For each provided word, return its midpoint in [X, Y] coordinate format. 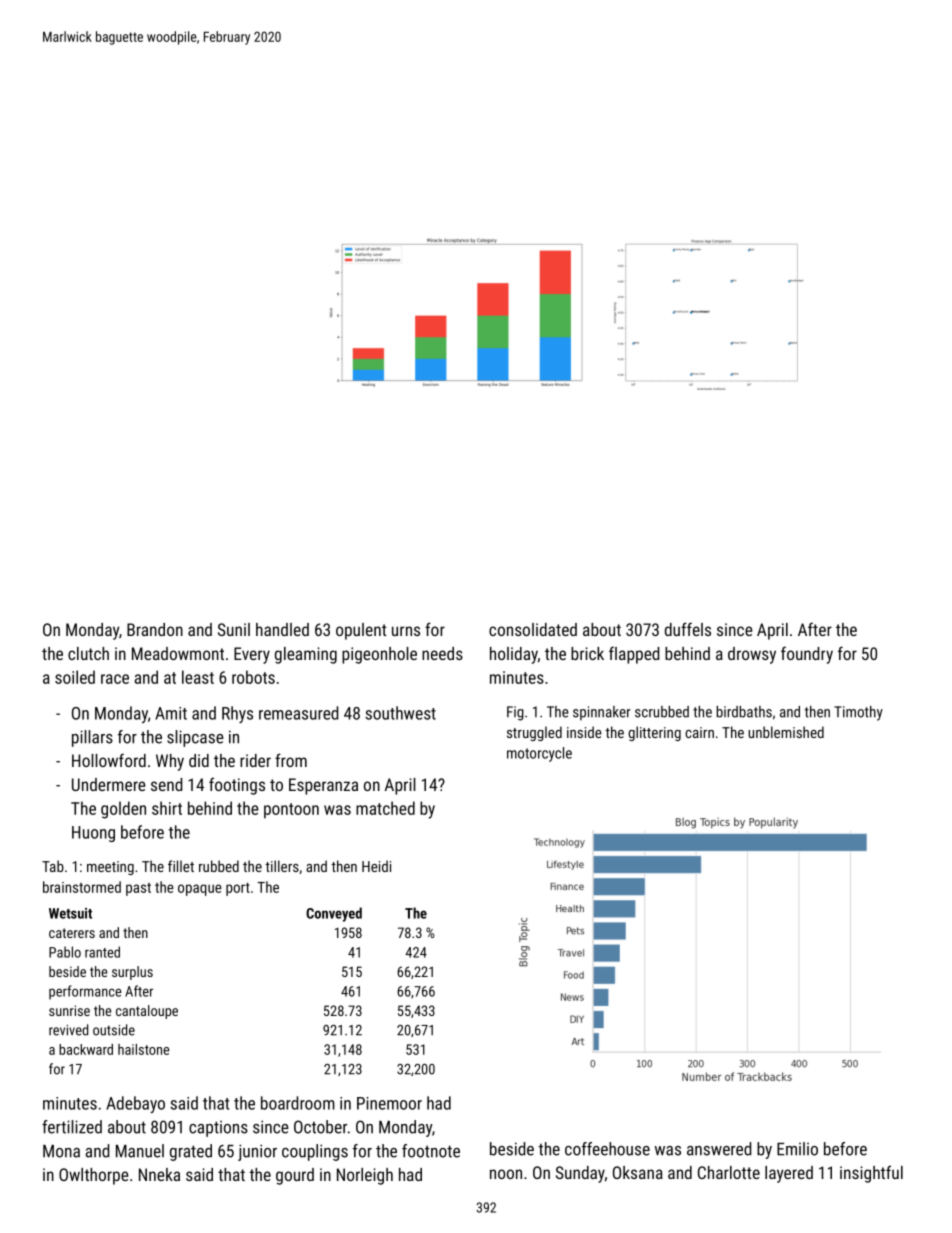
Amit [171, 713]
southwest [400, 713]
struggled [534, 733]
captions [218, 1129]
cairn [699, 732]
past [138, 889]
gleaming [306, 655]
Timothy [858, 713]
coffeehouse [607, 1149]
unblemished [786, 732]
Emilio [797, 1149]
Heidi [376, 866]
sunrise [69, 1010]
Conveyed [334, 914]
